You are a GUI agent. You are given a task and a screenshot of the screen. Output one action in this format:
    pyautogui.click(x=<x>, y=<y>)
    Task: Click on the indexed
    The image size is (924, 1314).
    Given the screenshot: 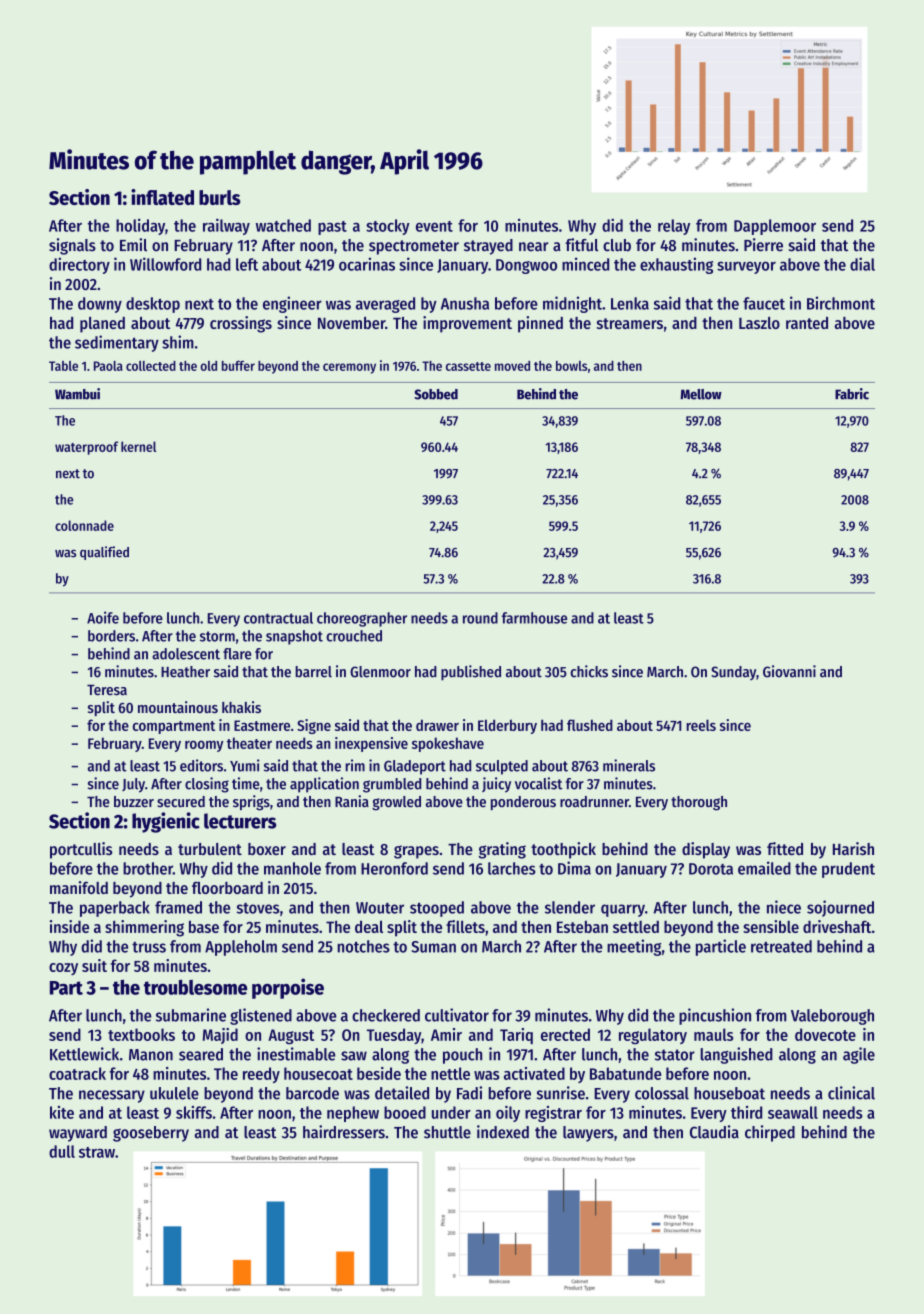 What is the action you would take?
    pyautogui.click(x=503, y=1132)
